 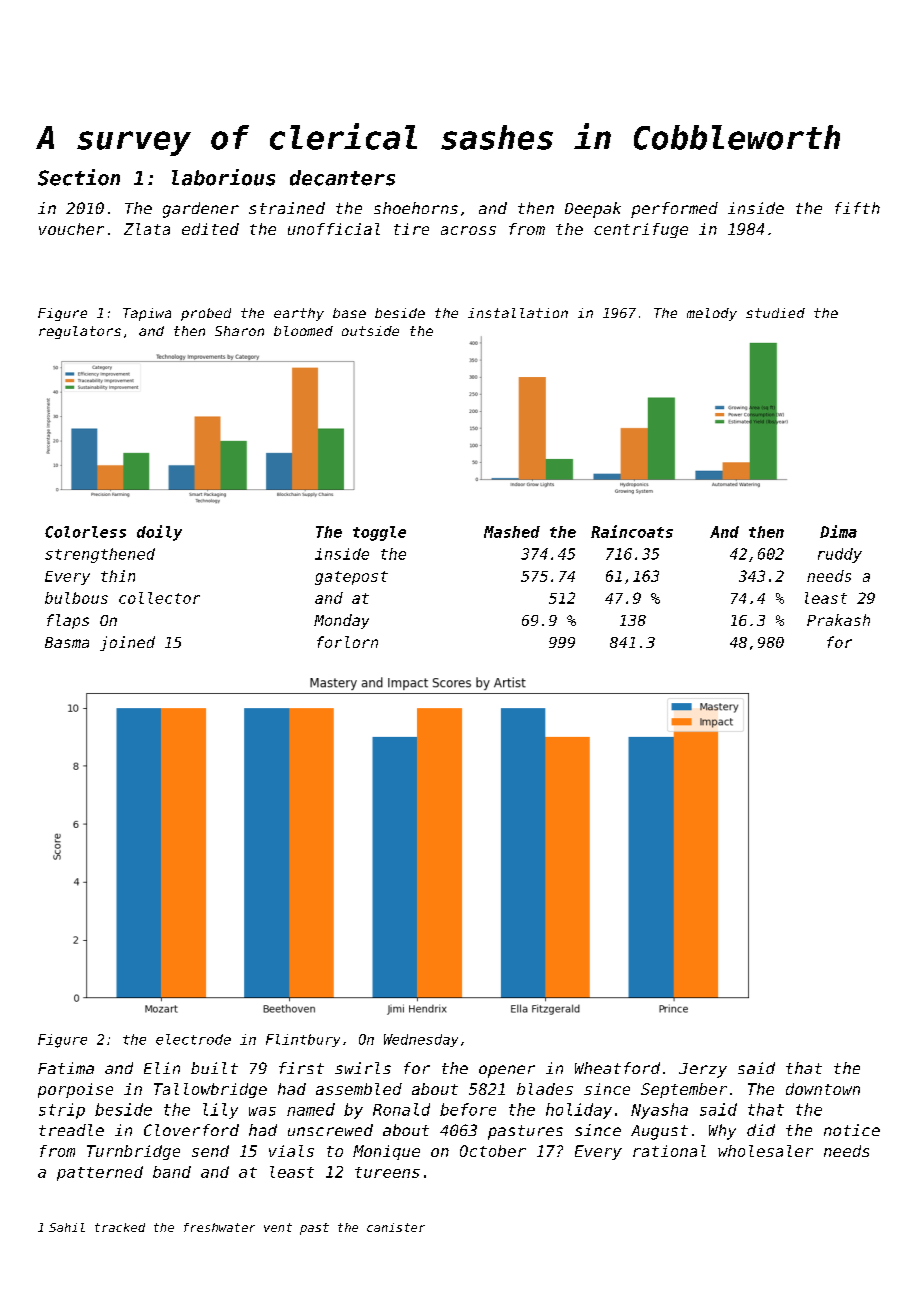 I want to click on doily, so click(x=159, y=533).
